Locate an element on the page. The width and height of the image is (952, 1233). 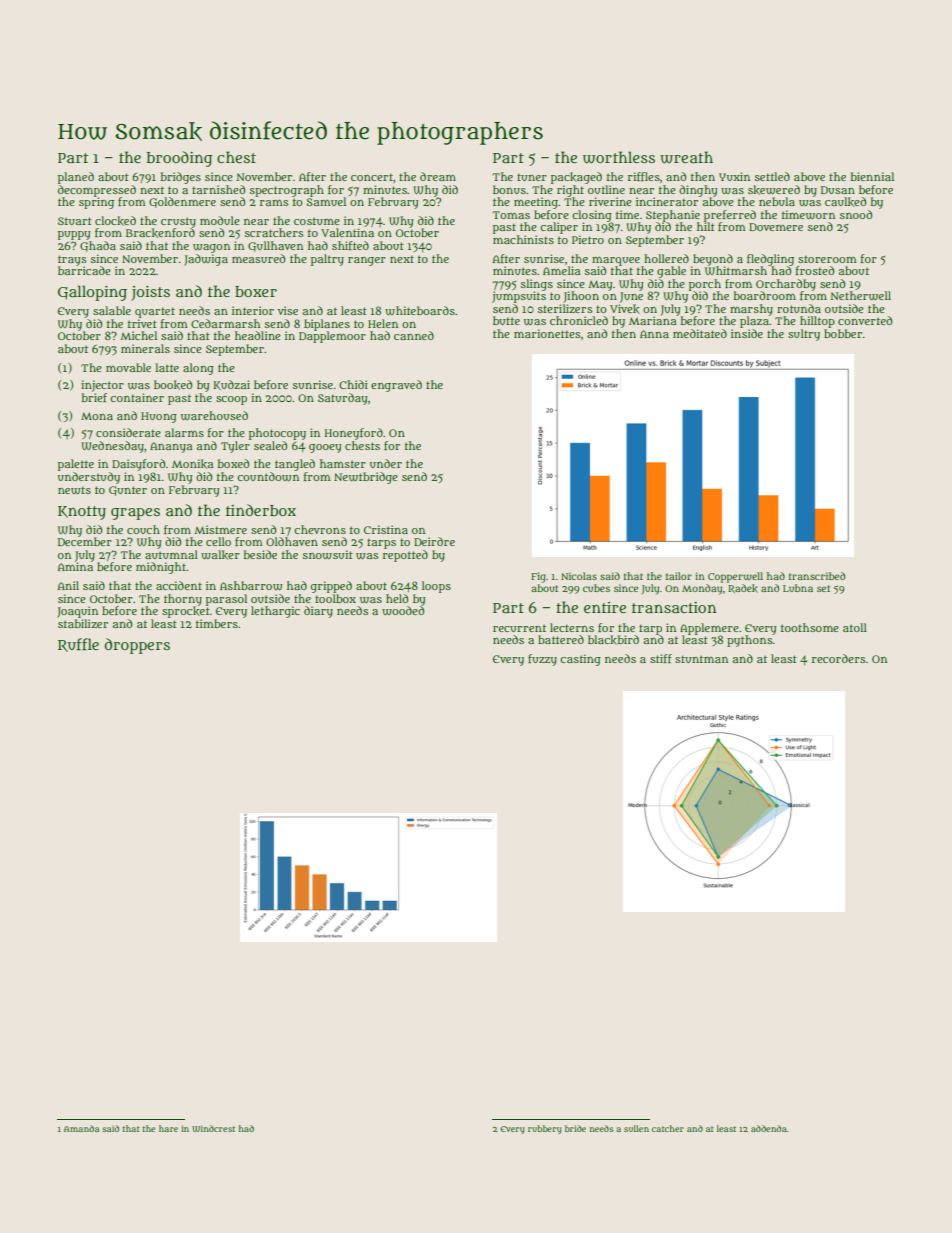
hollered is located at coordinates (666, 258).
